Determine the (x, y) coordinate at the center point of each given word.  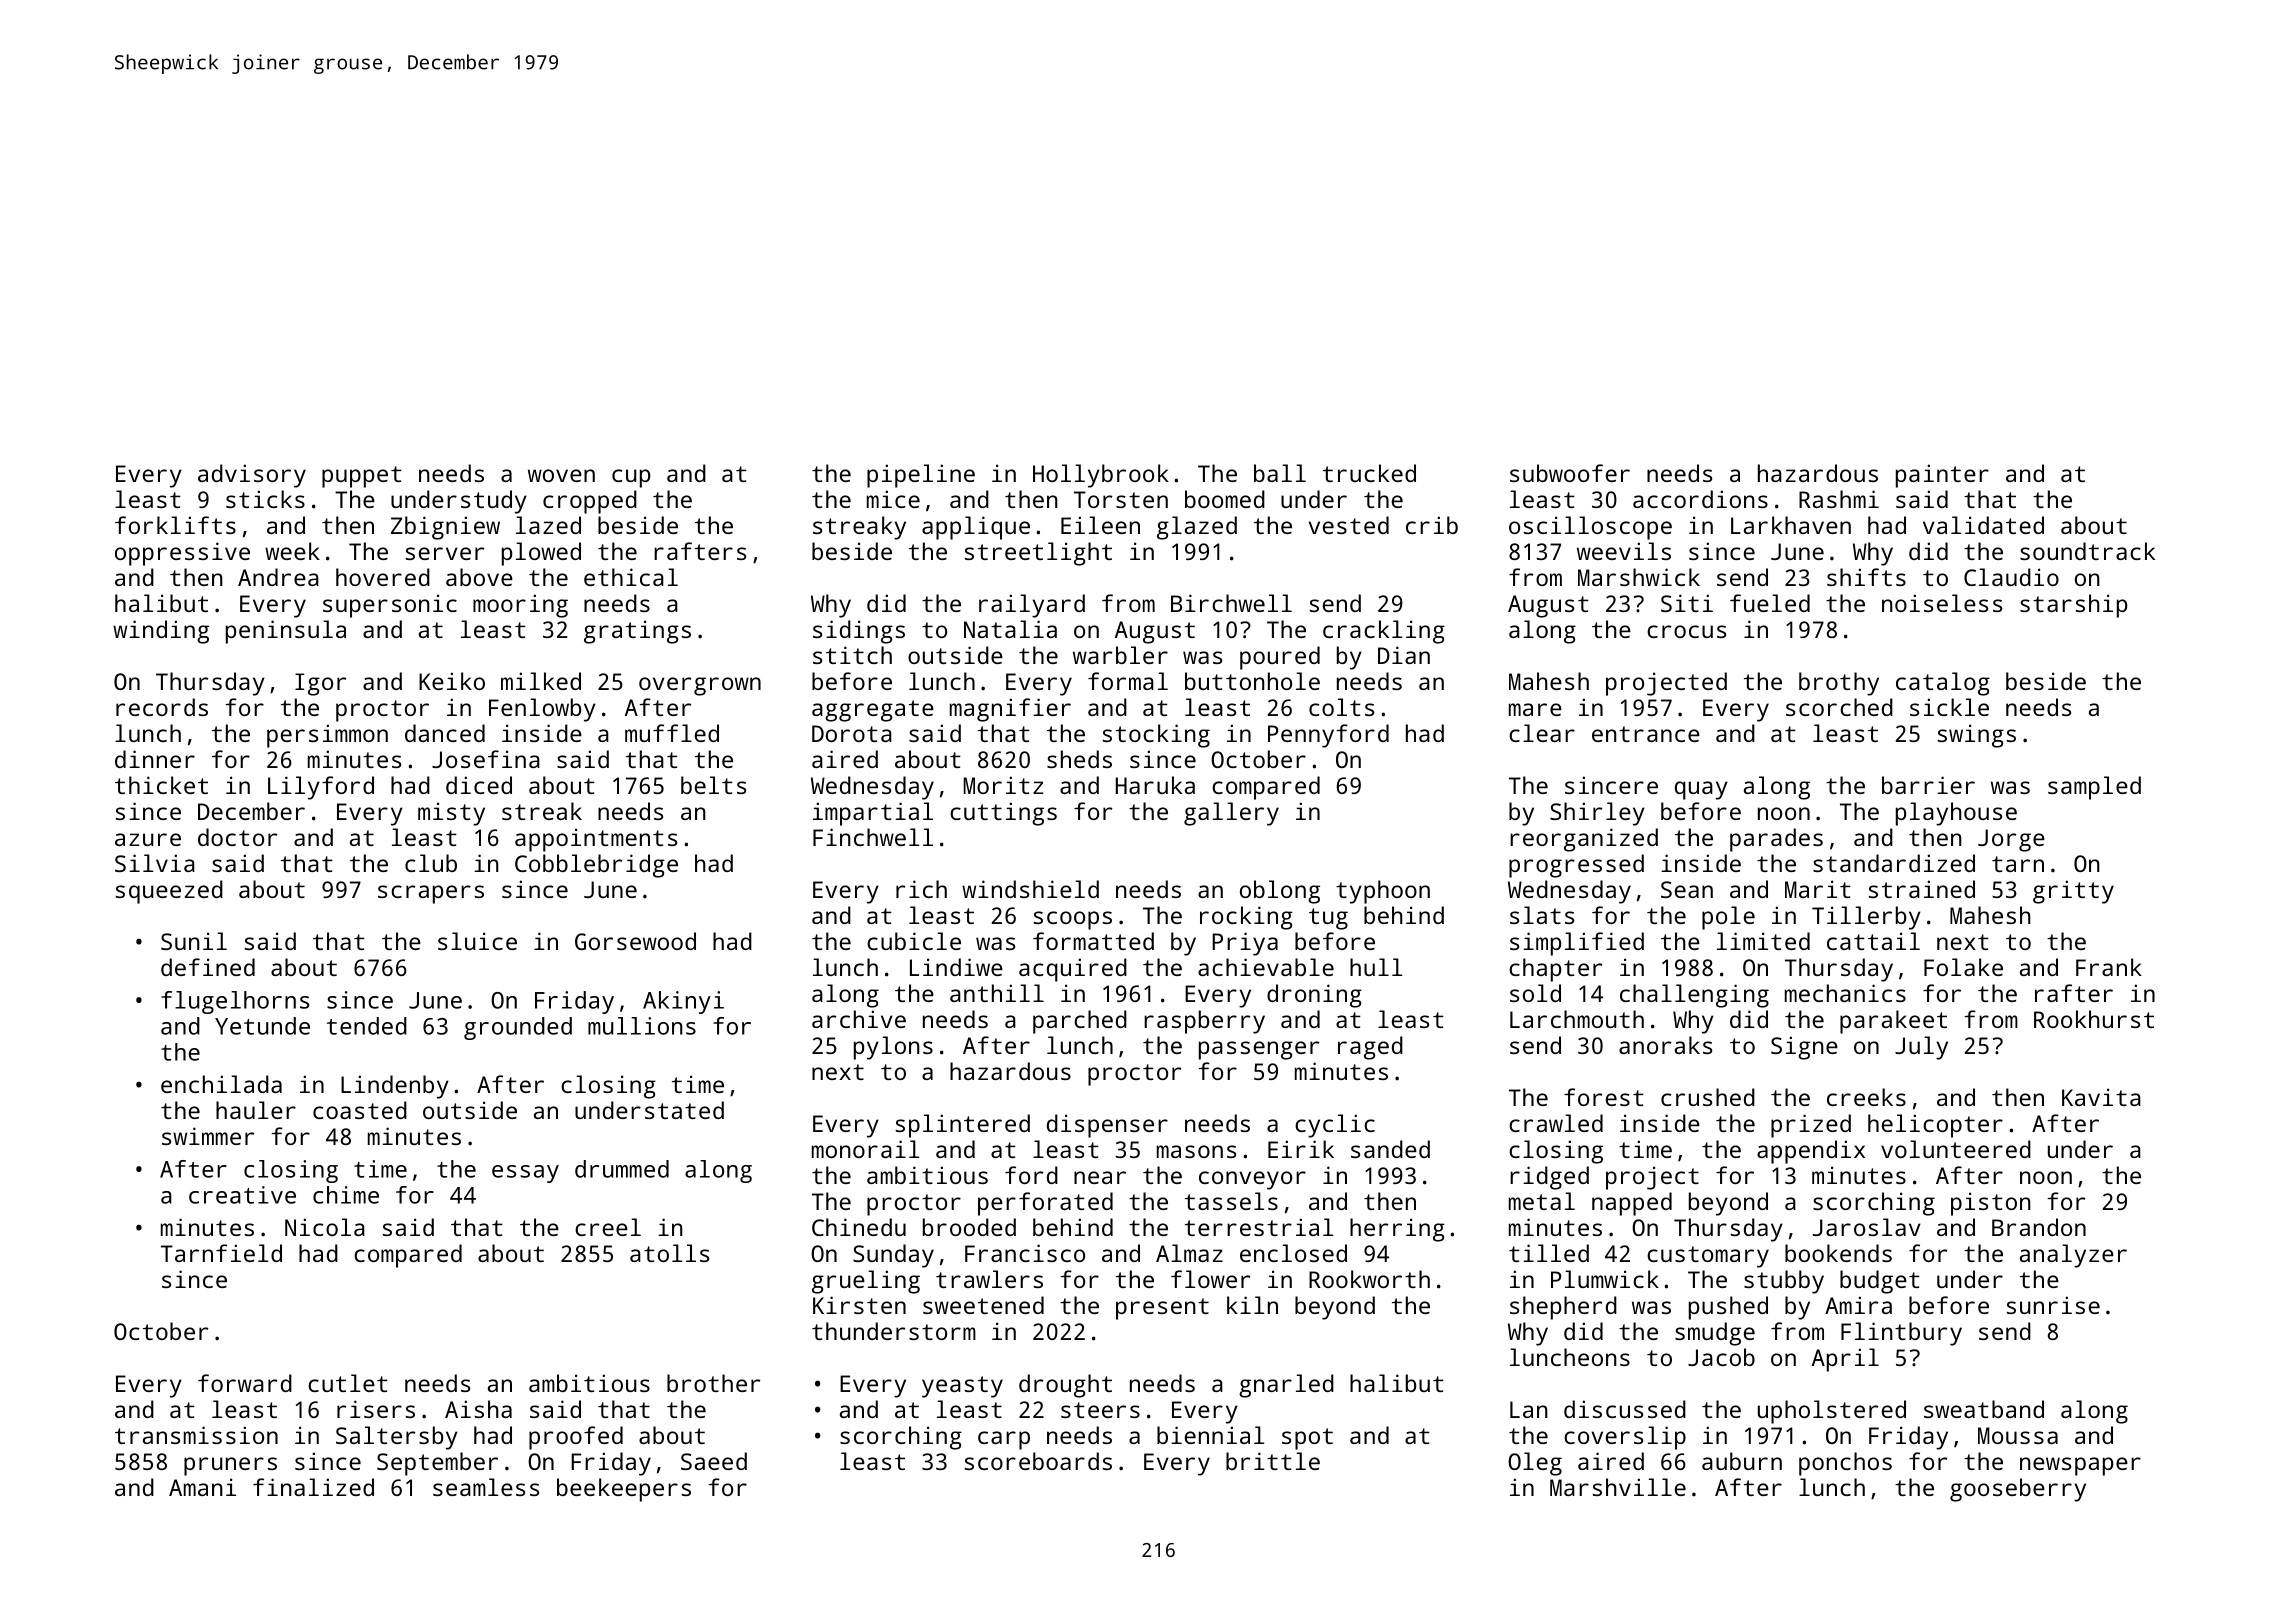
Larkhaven (1791, 525)
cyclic (1335, 1126)
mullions (642, 1026)
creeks (1866, 1097)
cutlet (348, 1383)
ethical (631, 577)
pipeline (921, 476)
